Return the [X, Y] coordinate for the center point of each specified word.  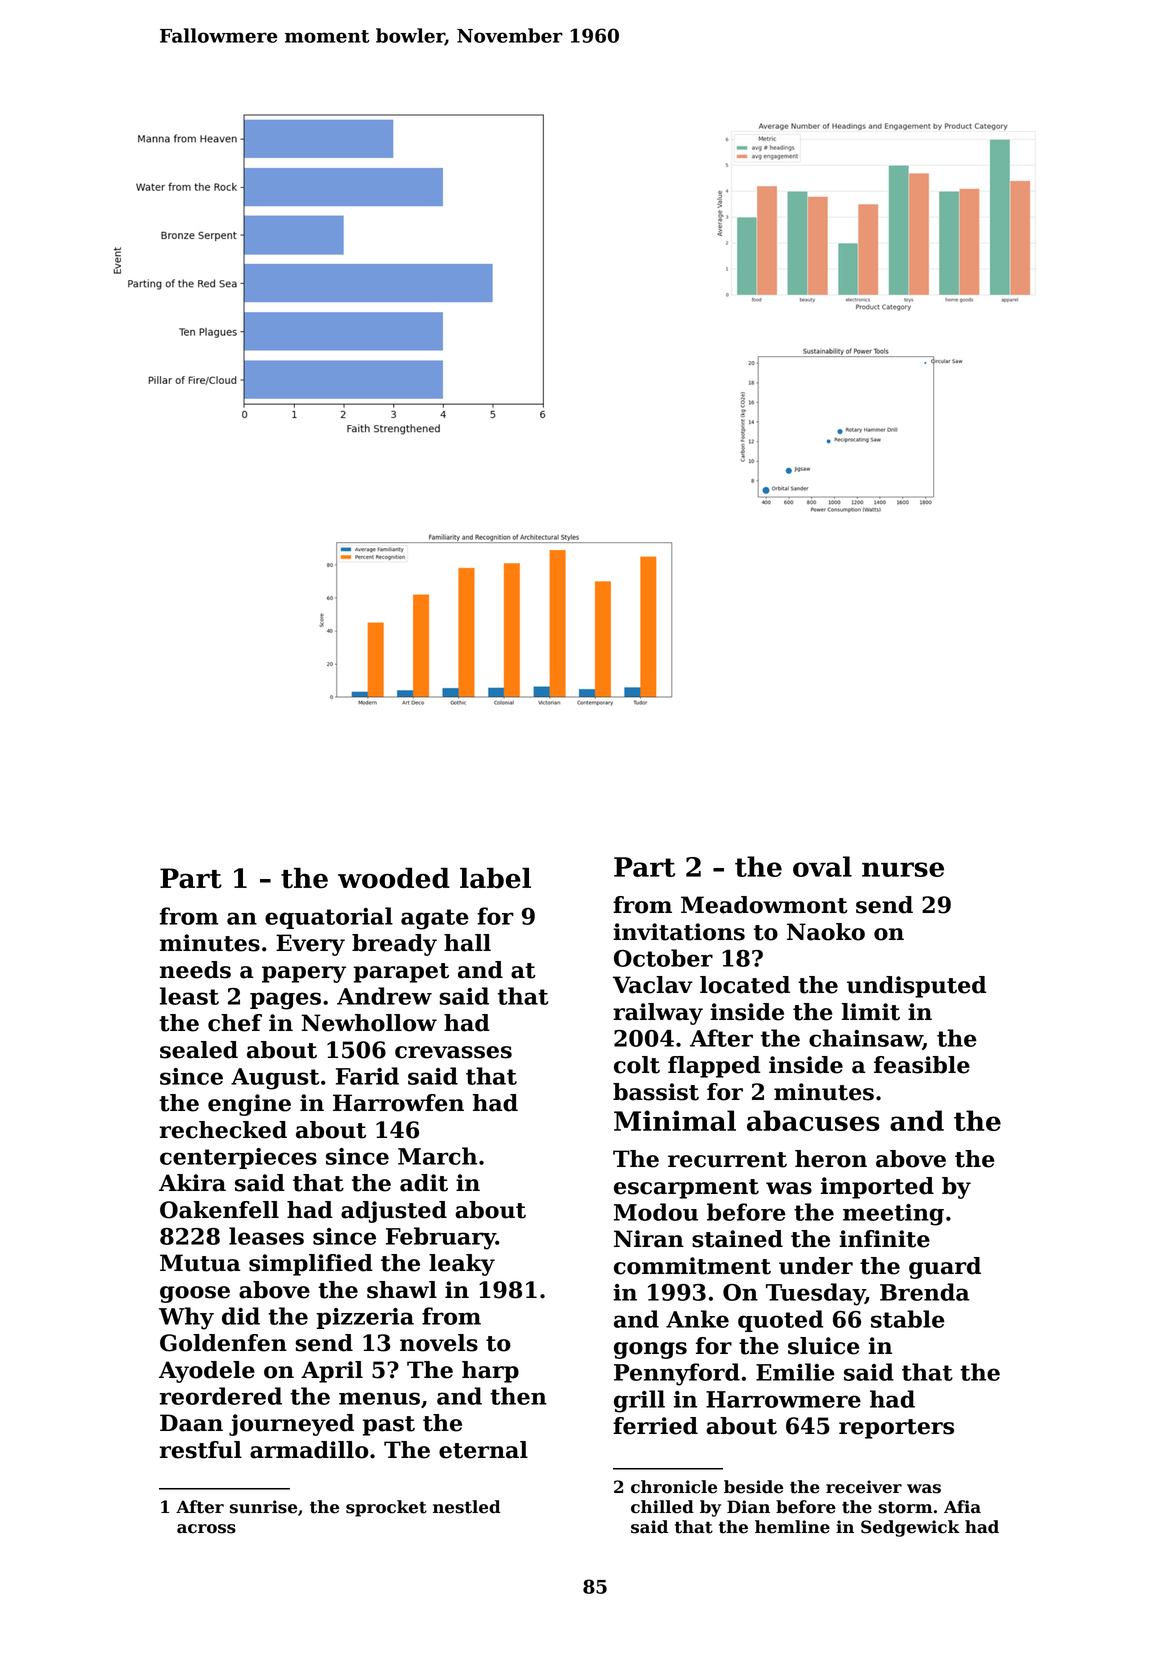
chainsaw [866, 1039]
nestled [467, 1507]
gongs [650, 1350]
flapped [714, 1067]
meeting [893, 1215]
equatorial [329, 918]
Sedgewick [910, 1528]
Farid [367, 1076]
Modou [656, 1212]
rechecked [223, 1130]
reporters [896, 1429]
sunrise [263, 1507]
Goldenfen [223, 1343]
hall [467, 943]
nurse [903, 869]
